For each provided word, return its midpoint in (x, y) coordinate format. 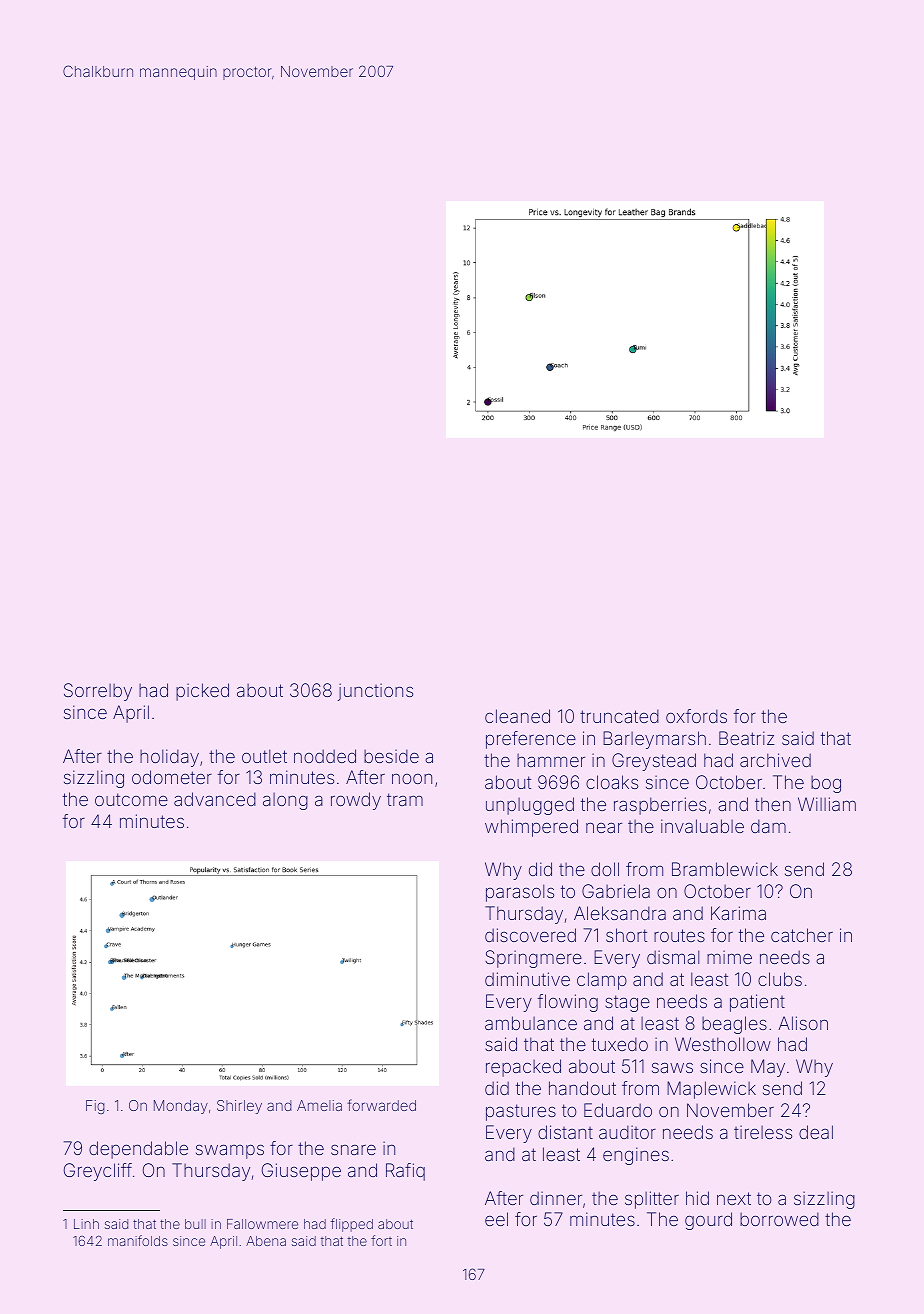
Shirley (239, 1107)
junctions (375, 692)
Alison (803, 1023)
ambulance (531, 1023)
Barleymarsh (654, 740)
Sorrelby (98, 692)
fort (381, 1240)
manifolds (138, 1240)
